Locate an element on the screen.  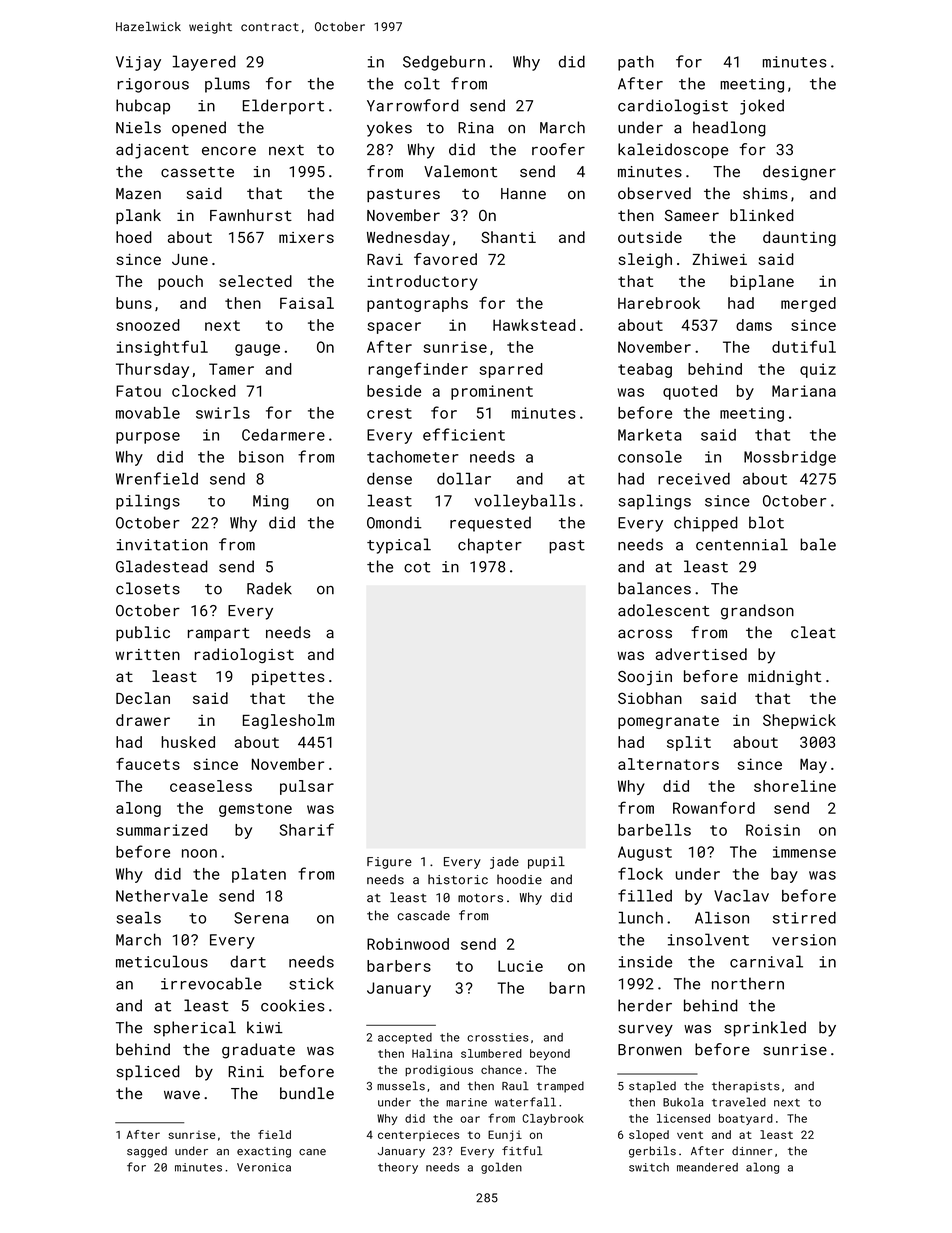
Eaglesholm is located at coordinates (288, 721).
